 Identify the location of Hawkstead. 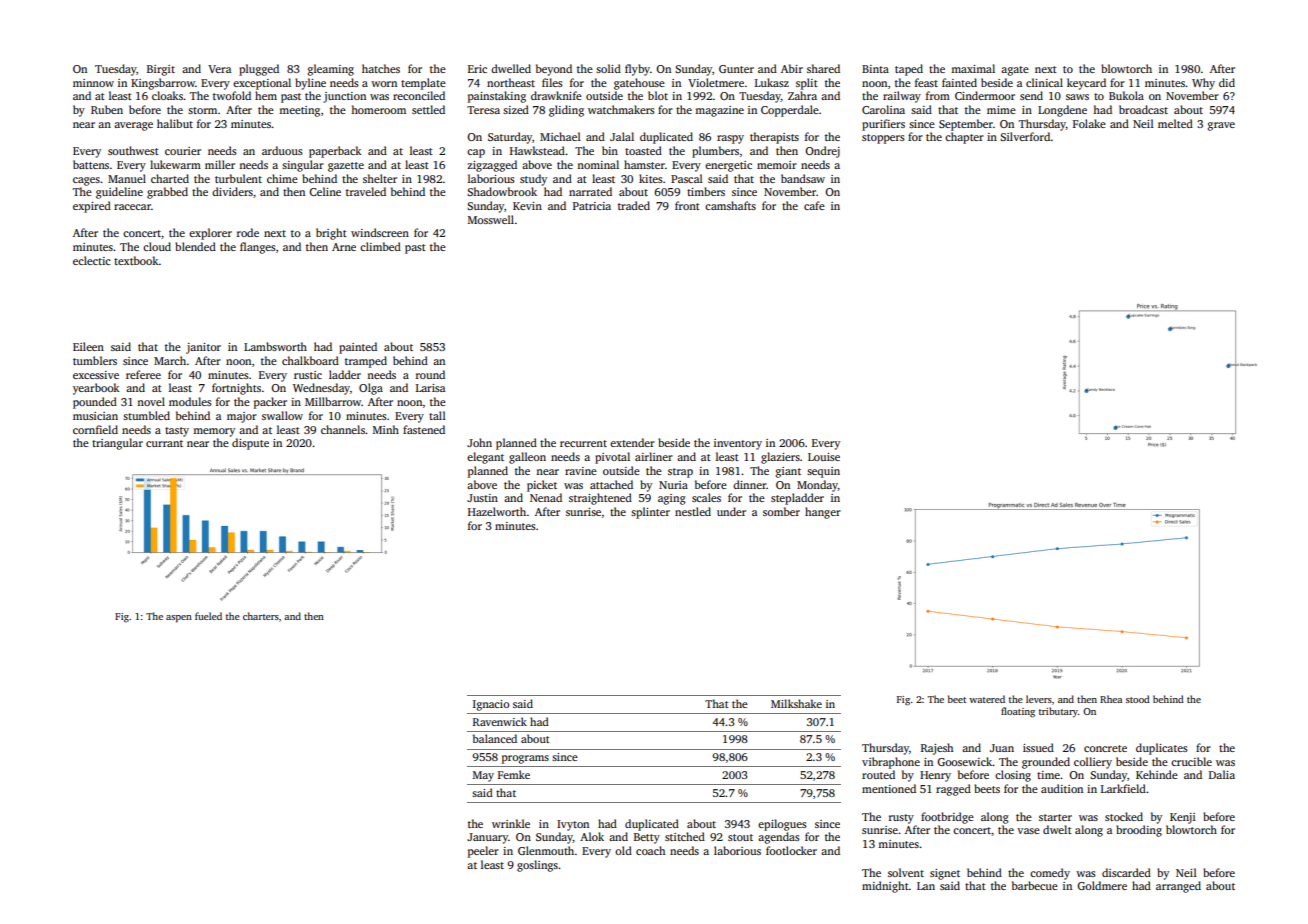
(537, 150).
